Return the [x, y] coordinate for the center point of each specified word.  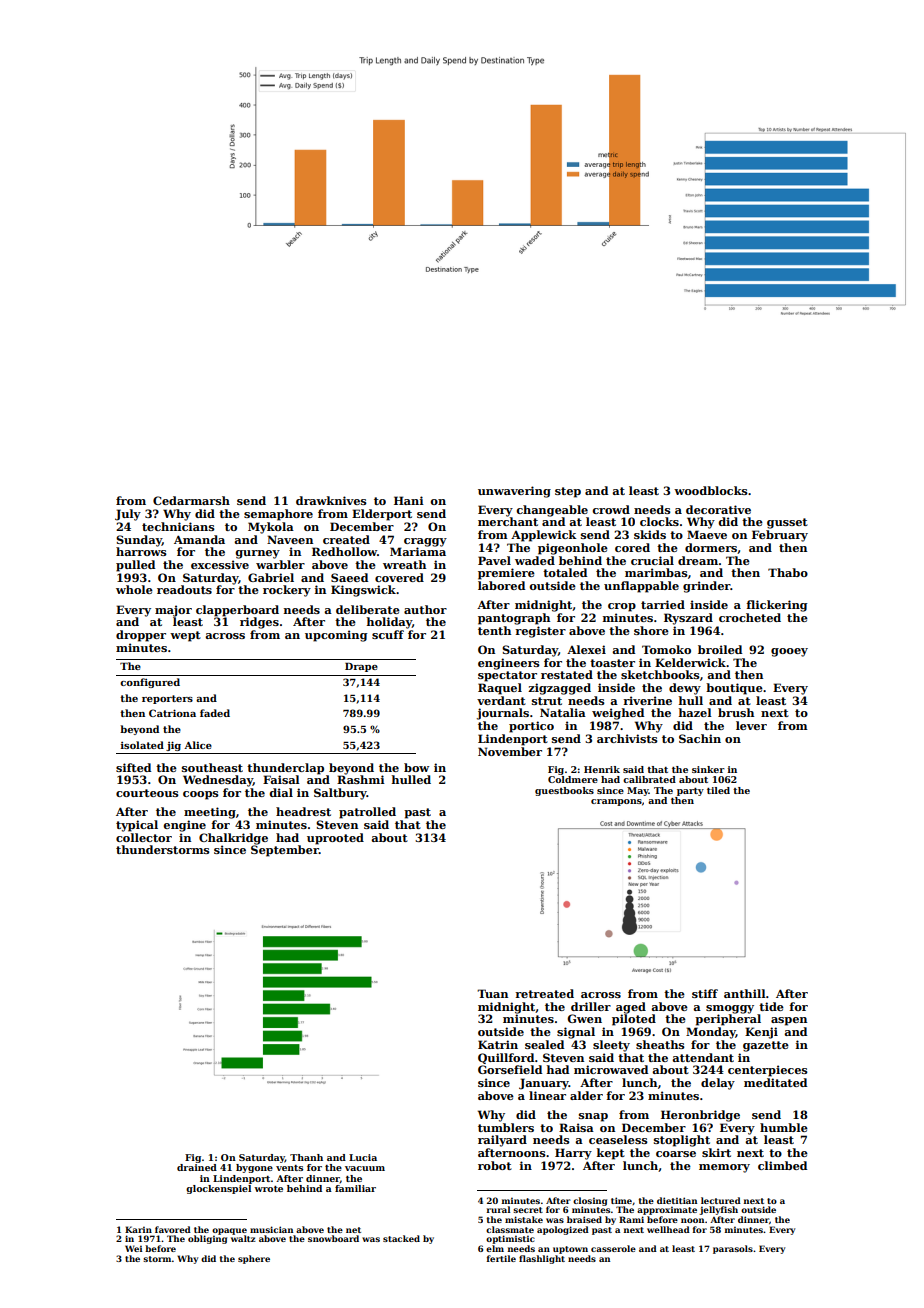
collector [144, 837]
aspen [789, 1021]
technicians [178, 526]
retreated [544, 993]
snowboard [333, 1238]
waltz [243, 1238]
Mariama [418, 551]
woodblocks [711, 490]
